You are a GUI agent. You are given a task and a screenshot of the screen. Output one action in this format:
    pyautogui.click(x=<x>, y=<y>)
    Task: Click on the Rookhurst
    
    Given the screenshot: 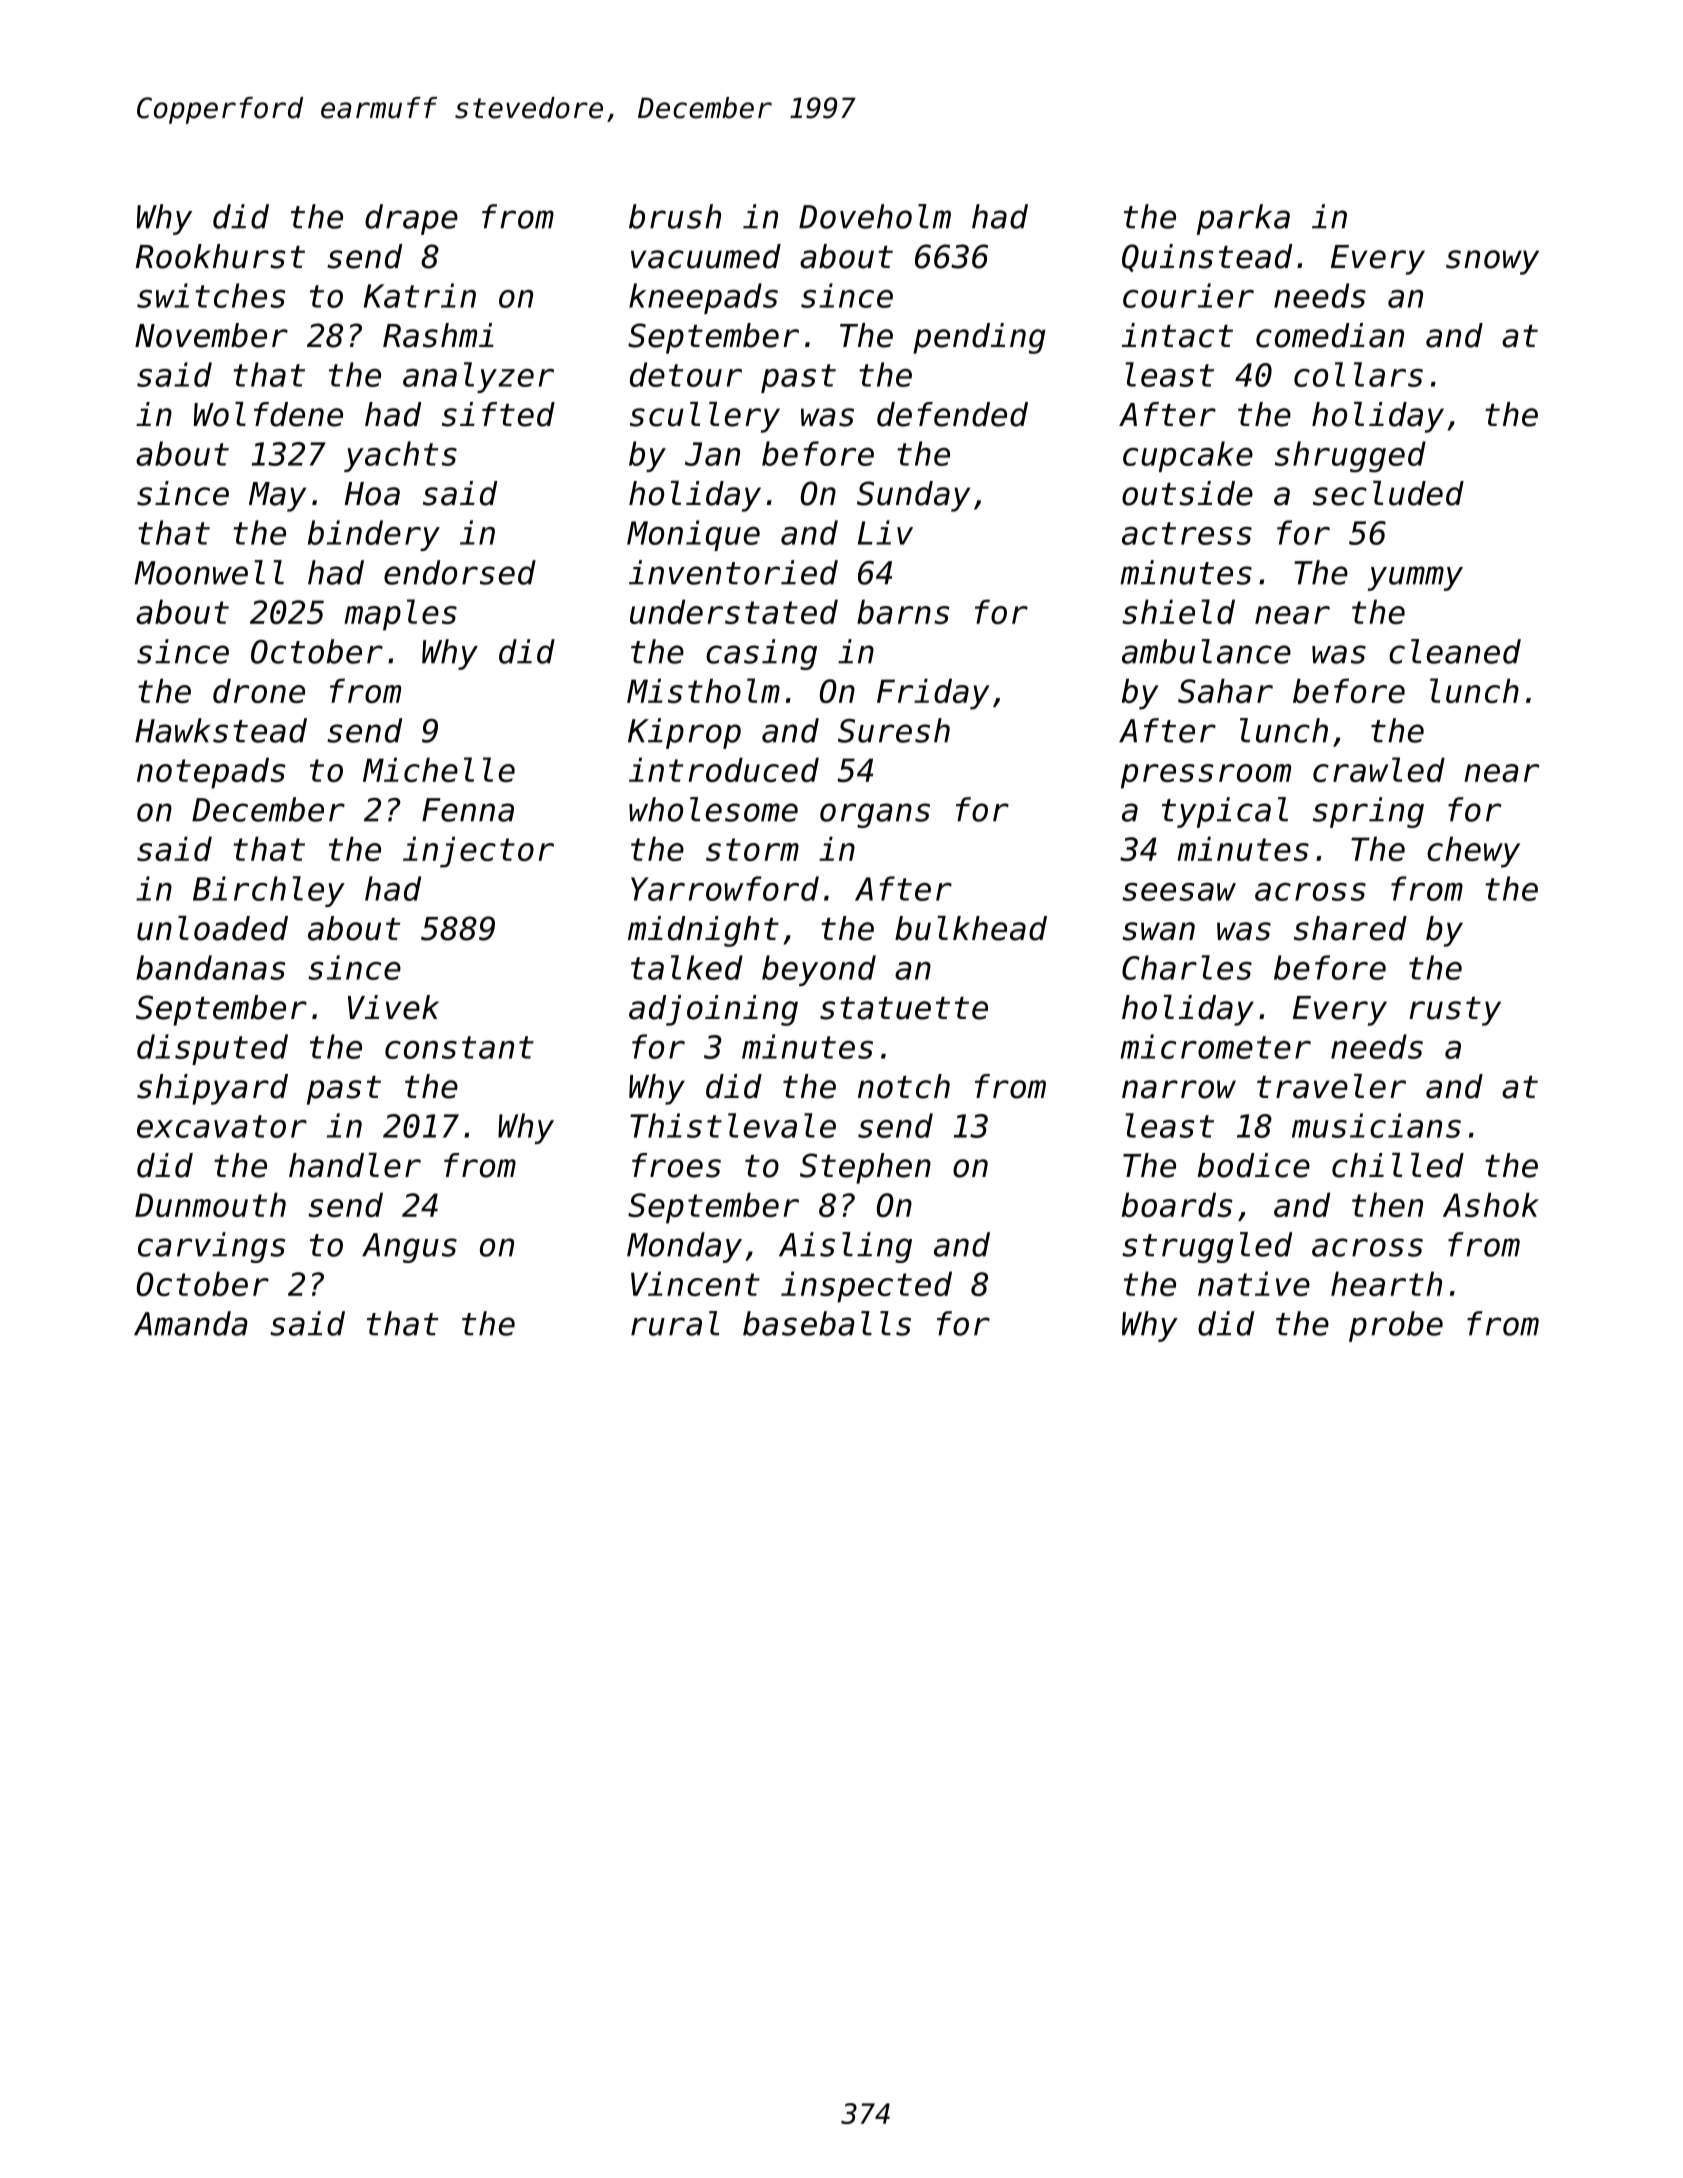 What is the action you would take?
    pyautogui.click(x=220, y=256)
